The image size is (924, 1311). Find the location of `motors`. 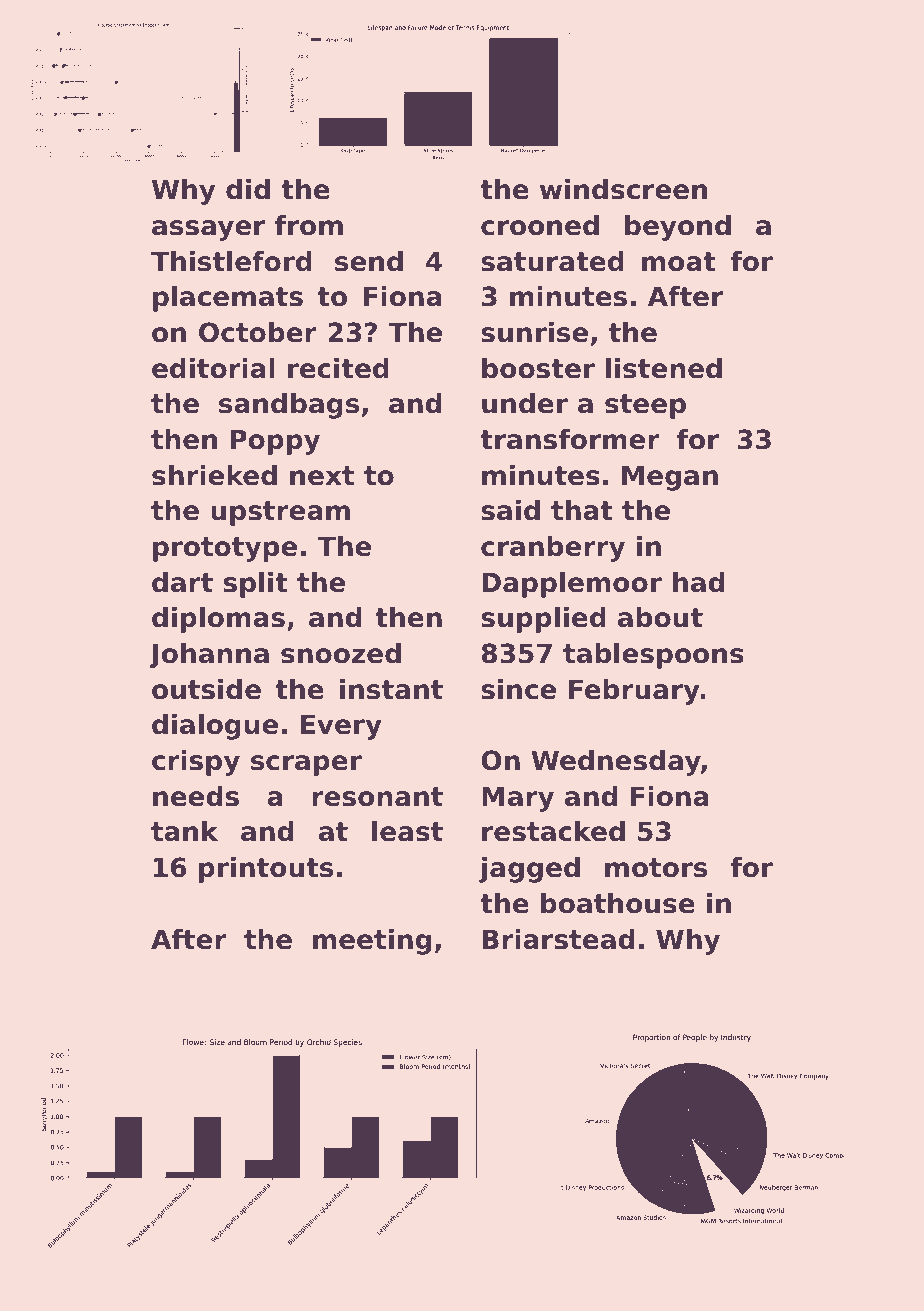

motors is located at coordinates (656, 868).
